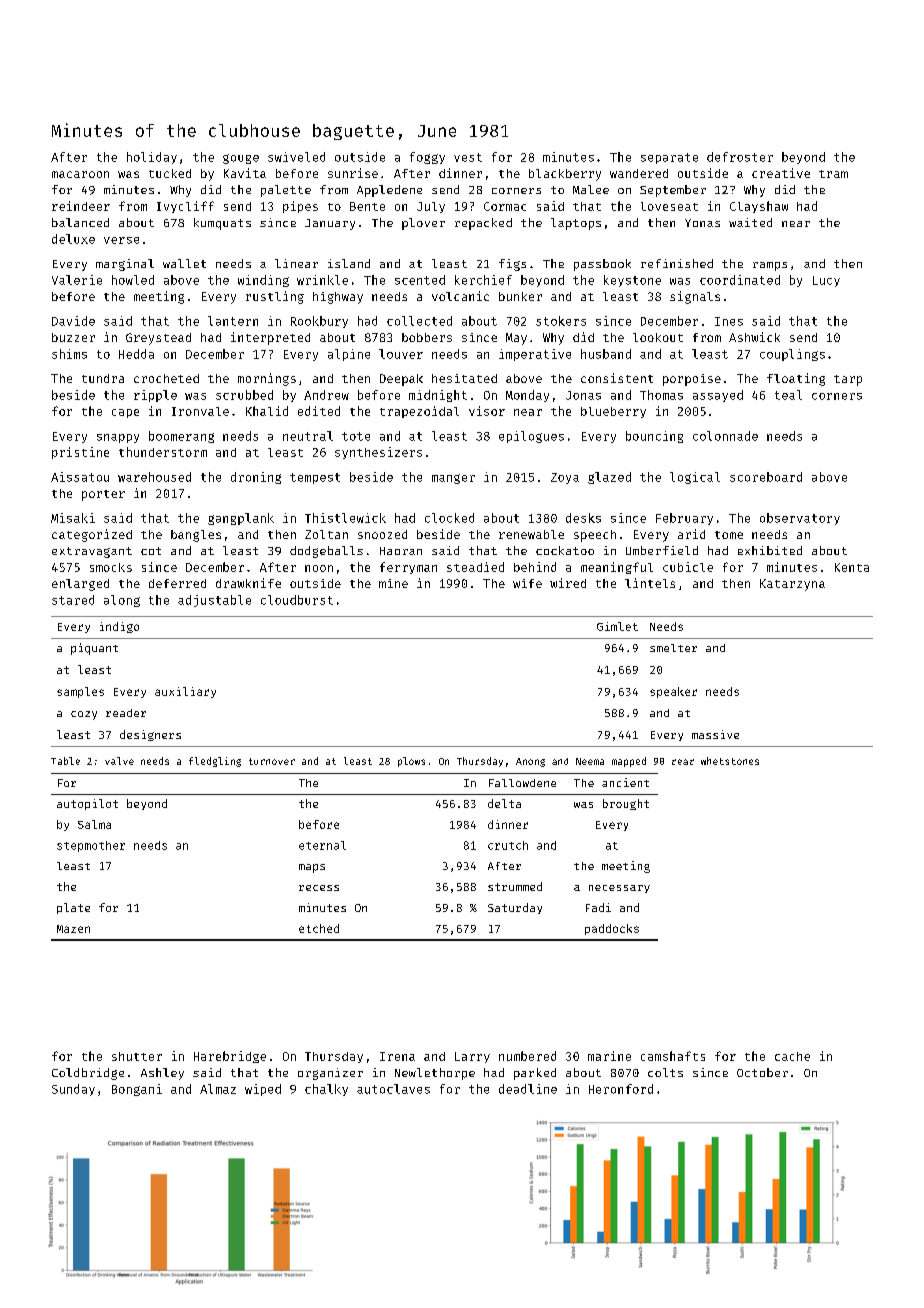 The image size is (924, 1308). What do you see at coordinates (740, 157) in the screenshot?
I see `defroster` at bounding box center [740, 157].
